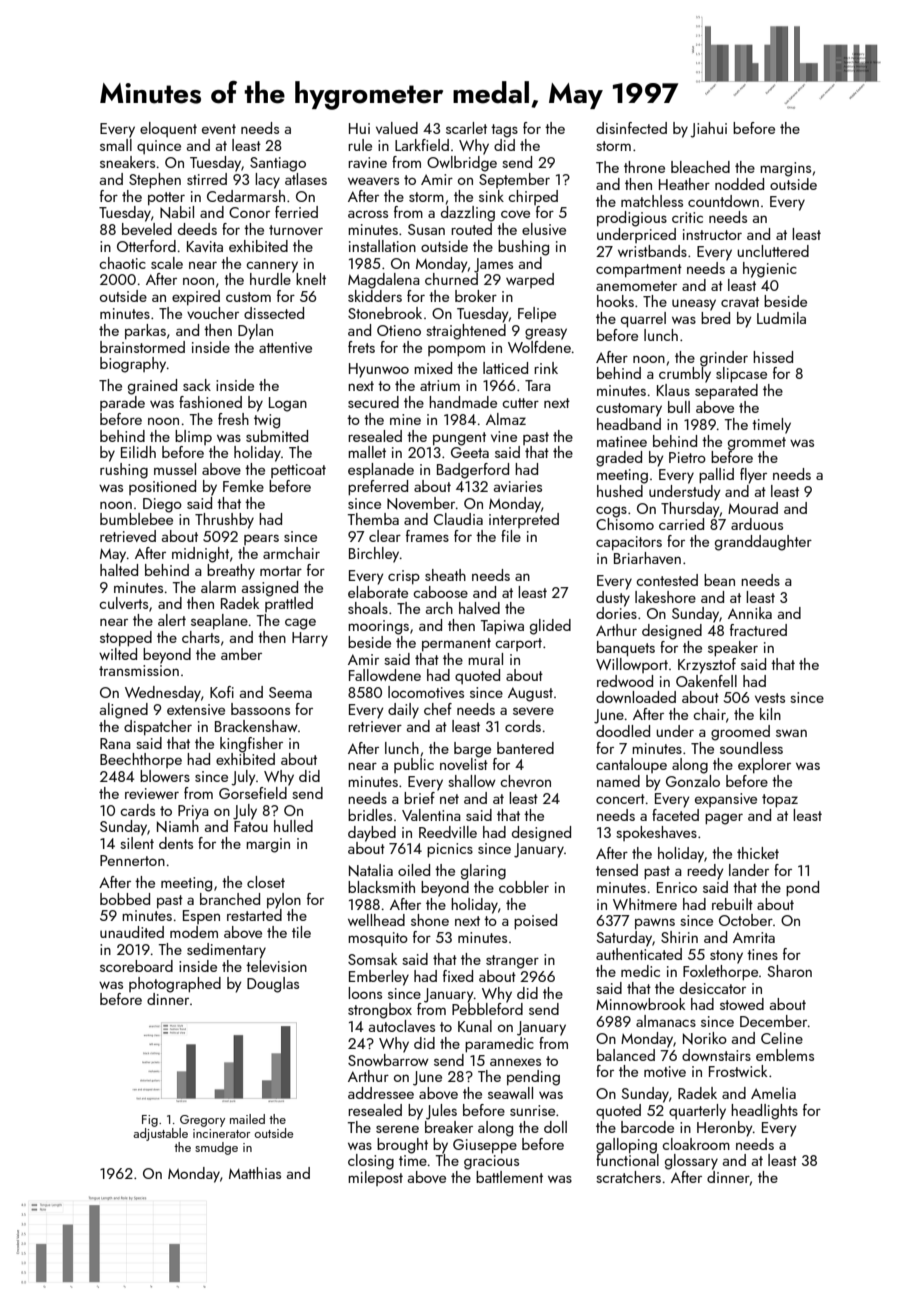 This screenshot has height=1308, width=924. Describe the element at coordinates (617, 870) in the screenshot. I see `tensed` at that location.
